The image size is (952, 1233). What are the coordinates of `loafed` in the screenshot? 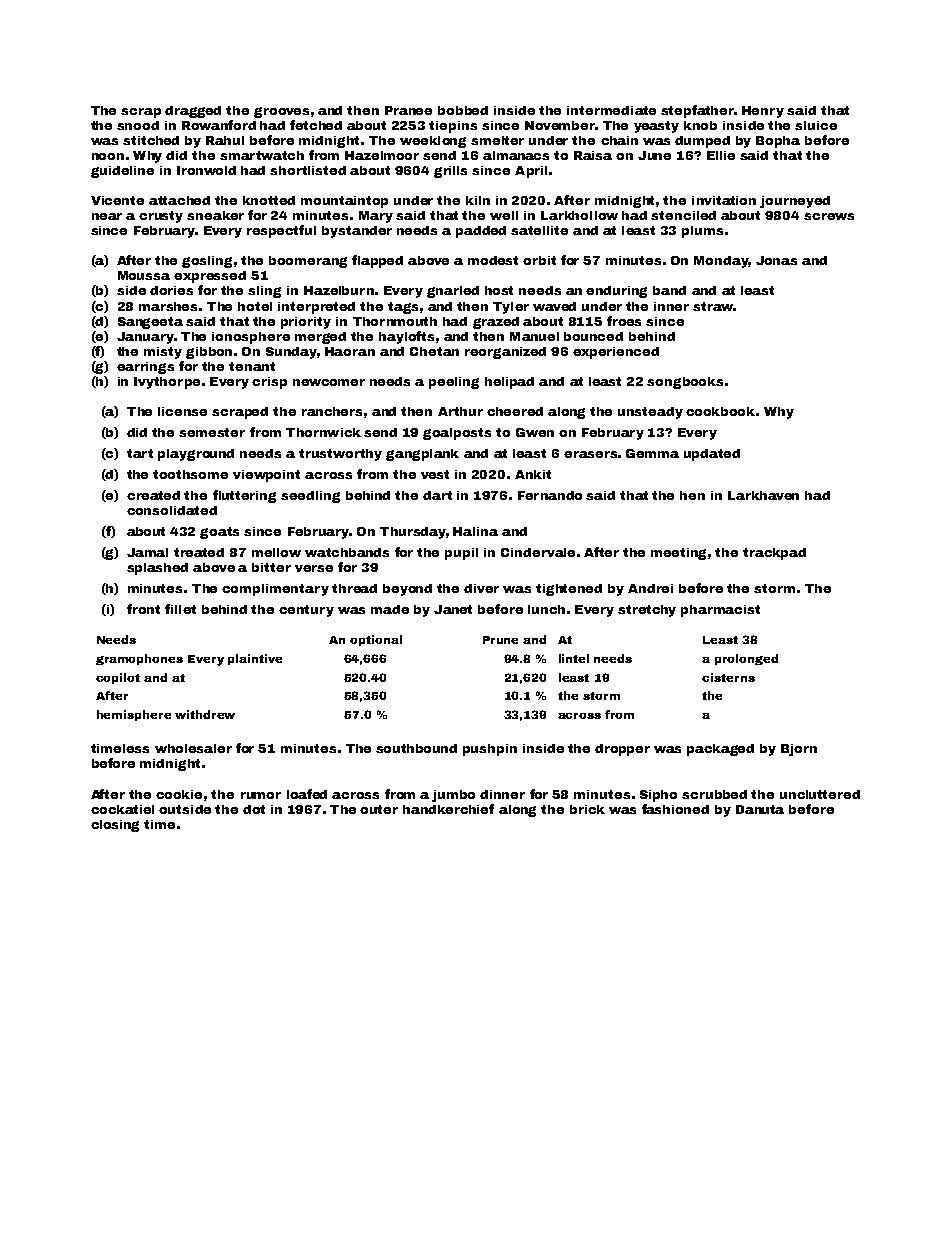 It's located at (307, 794).
